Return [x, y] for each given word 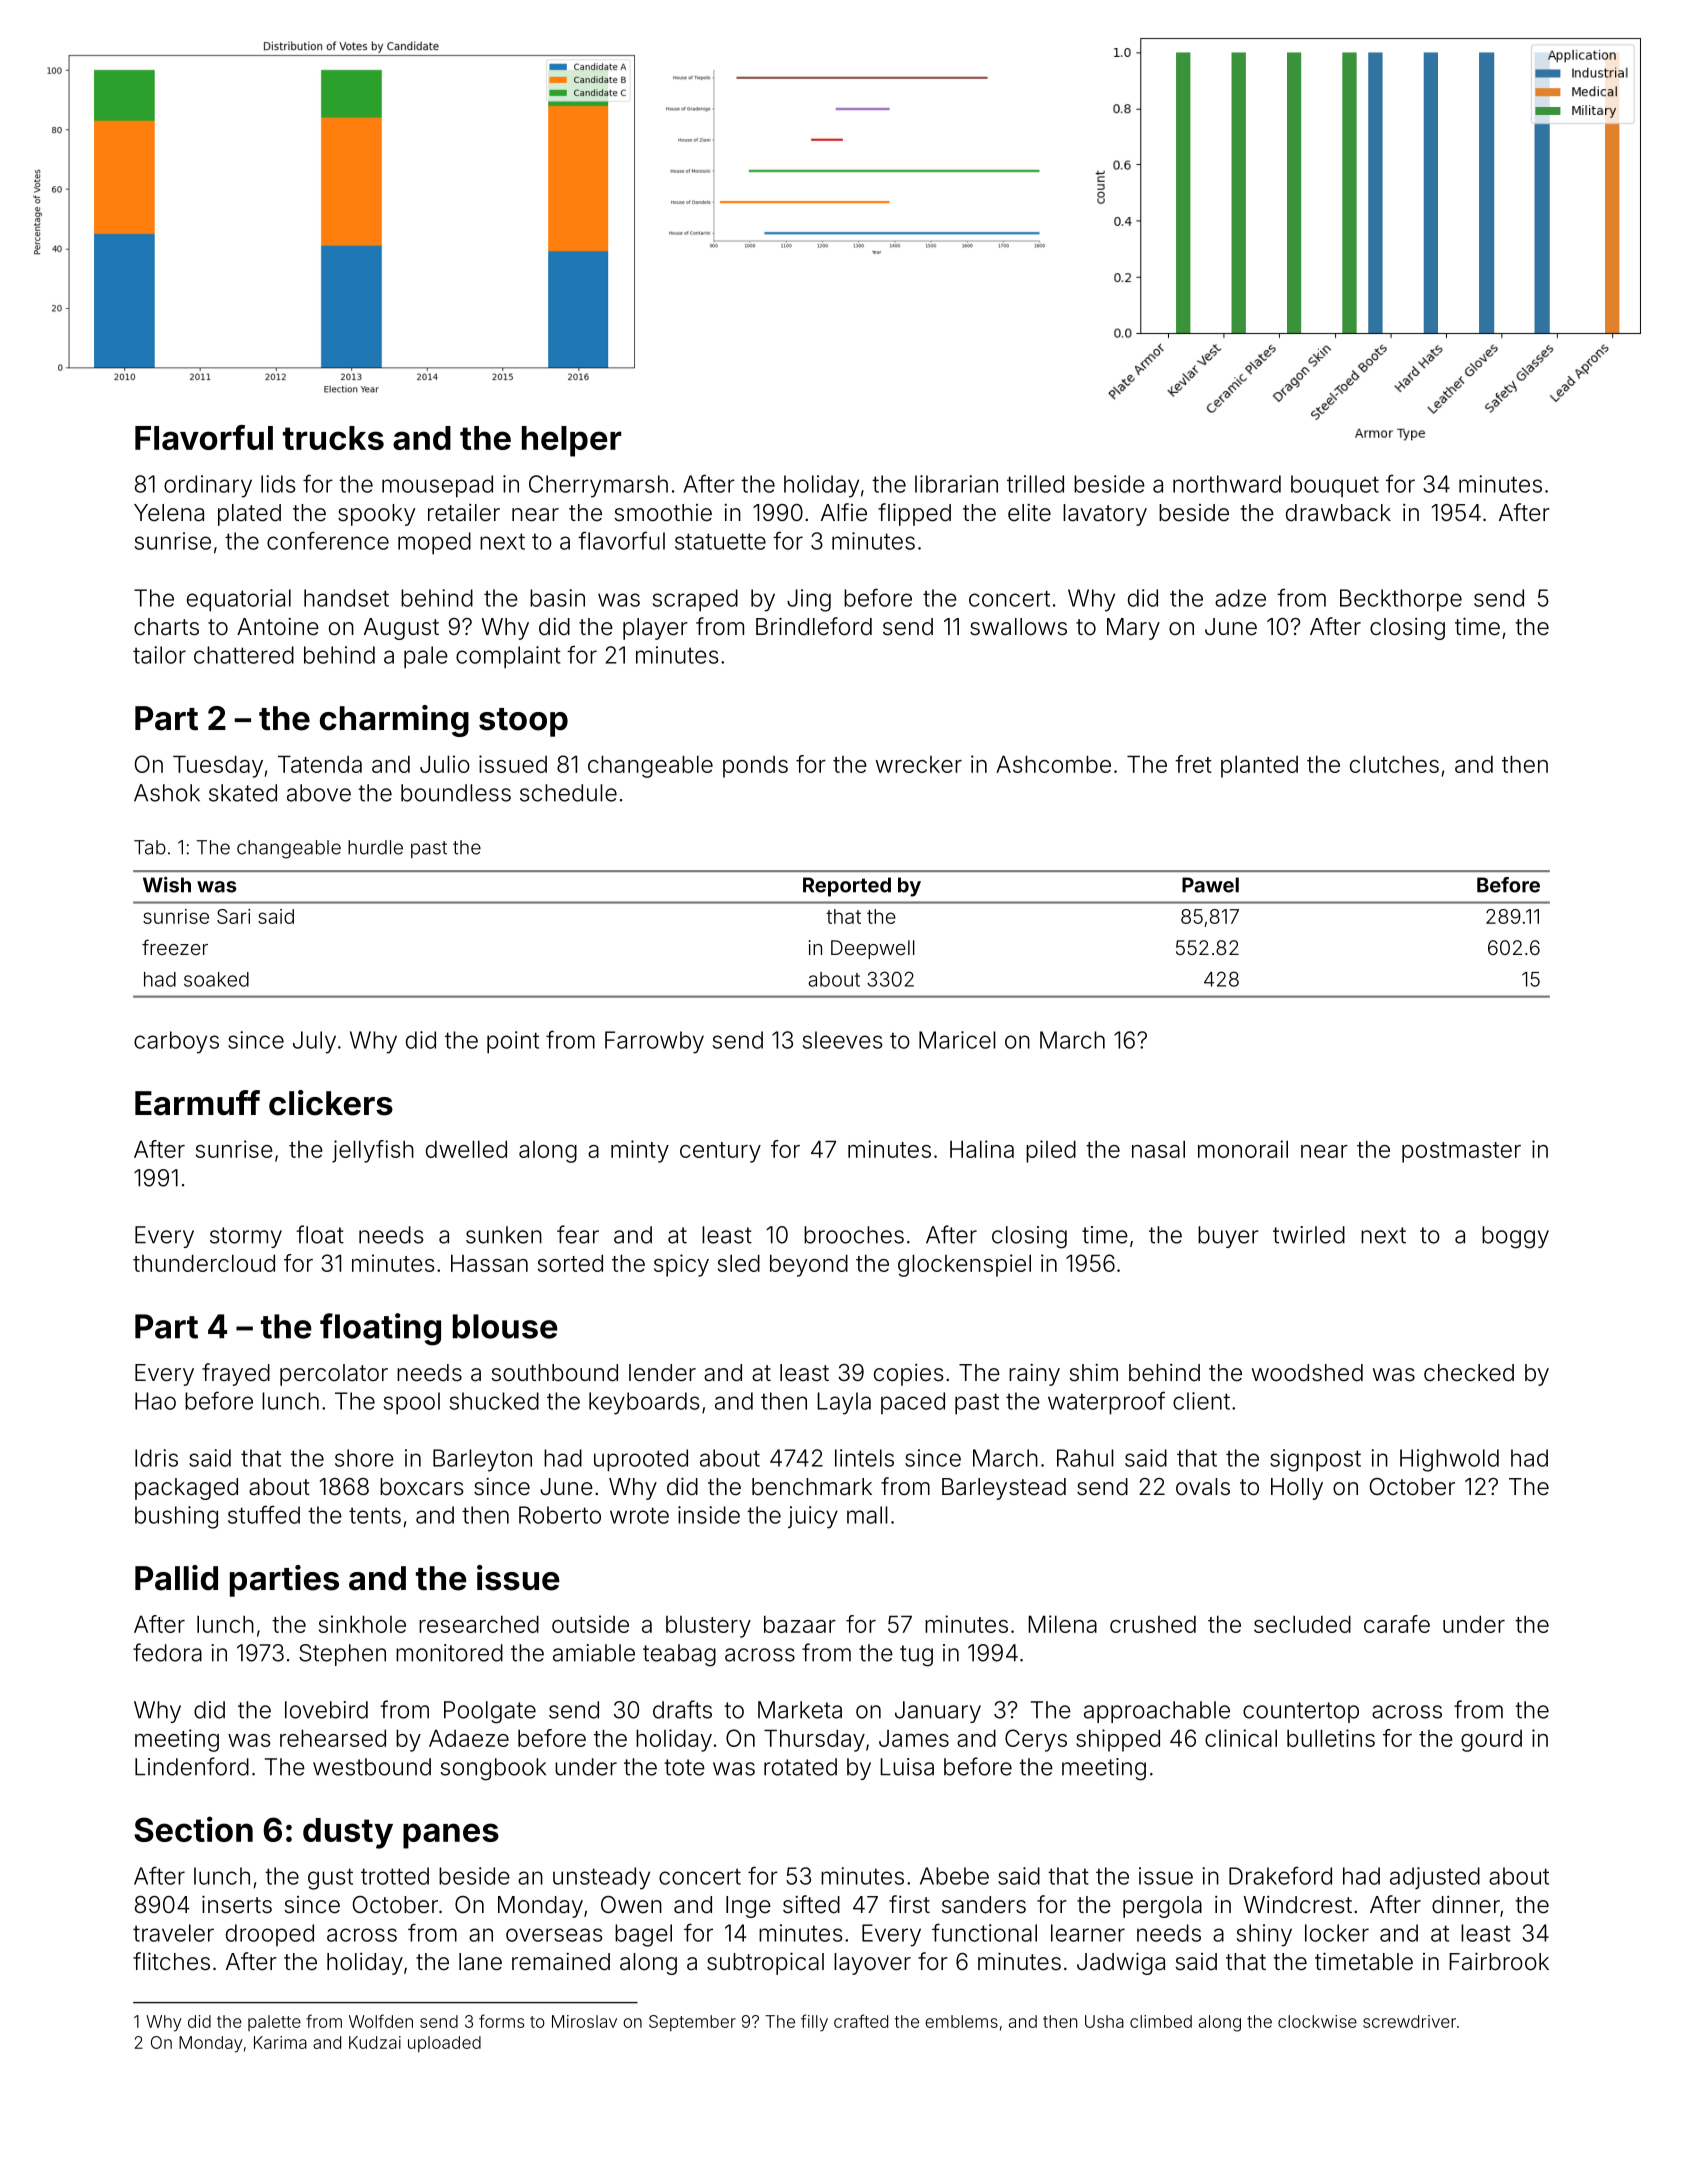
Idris [156, 1458]
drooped [270, 1935]
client [1201, 1401]
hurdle [375, 847]
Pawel [1210, 885]
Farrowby [654, 1042]
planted [1259, 766]
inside [709, 1515]
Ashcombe [1053, 764]
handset [346, 598]
